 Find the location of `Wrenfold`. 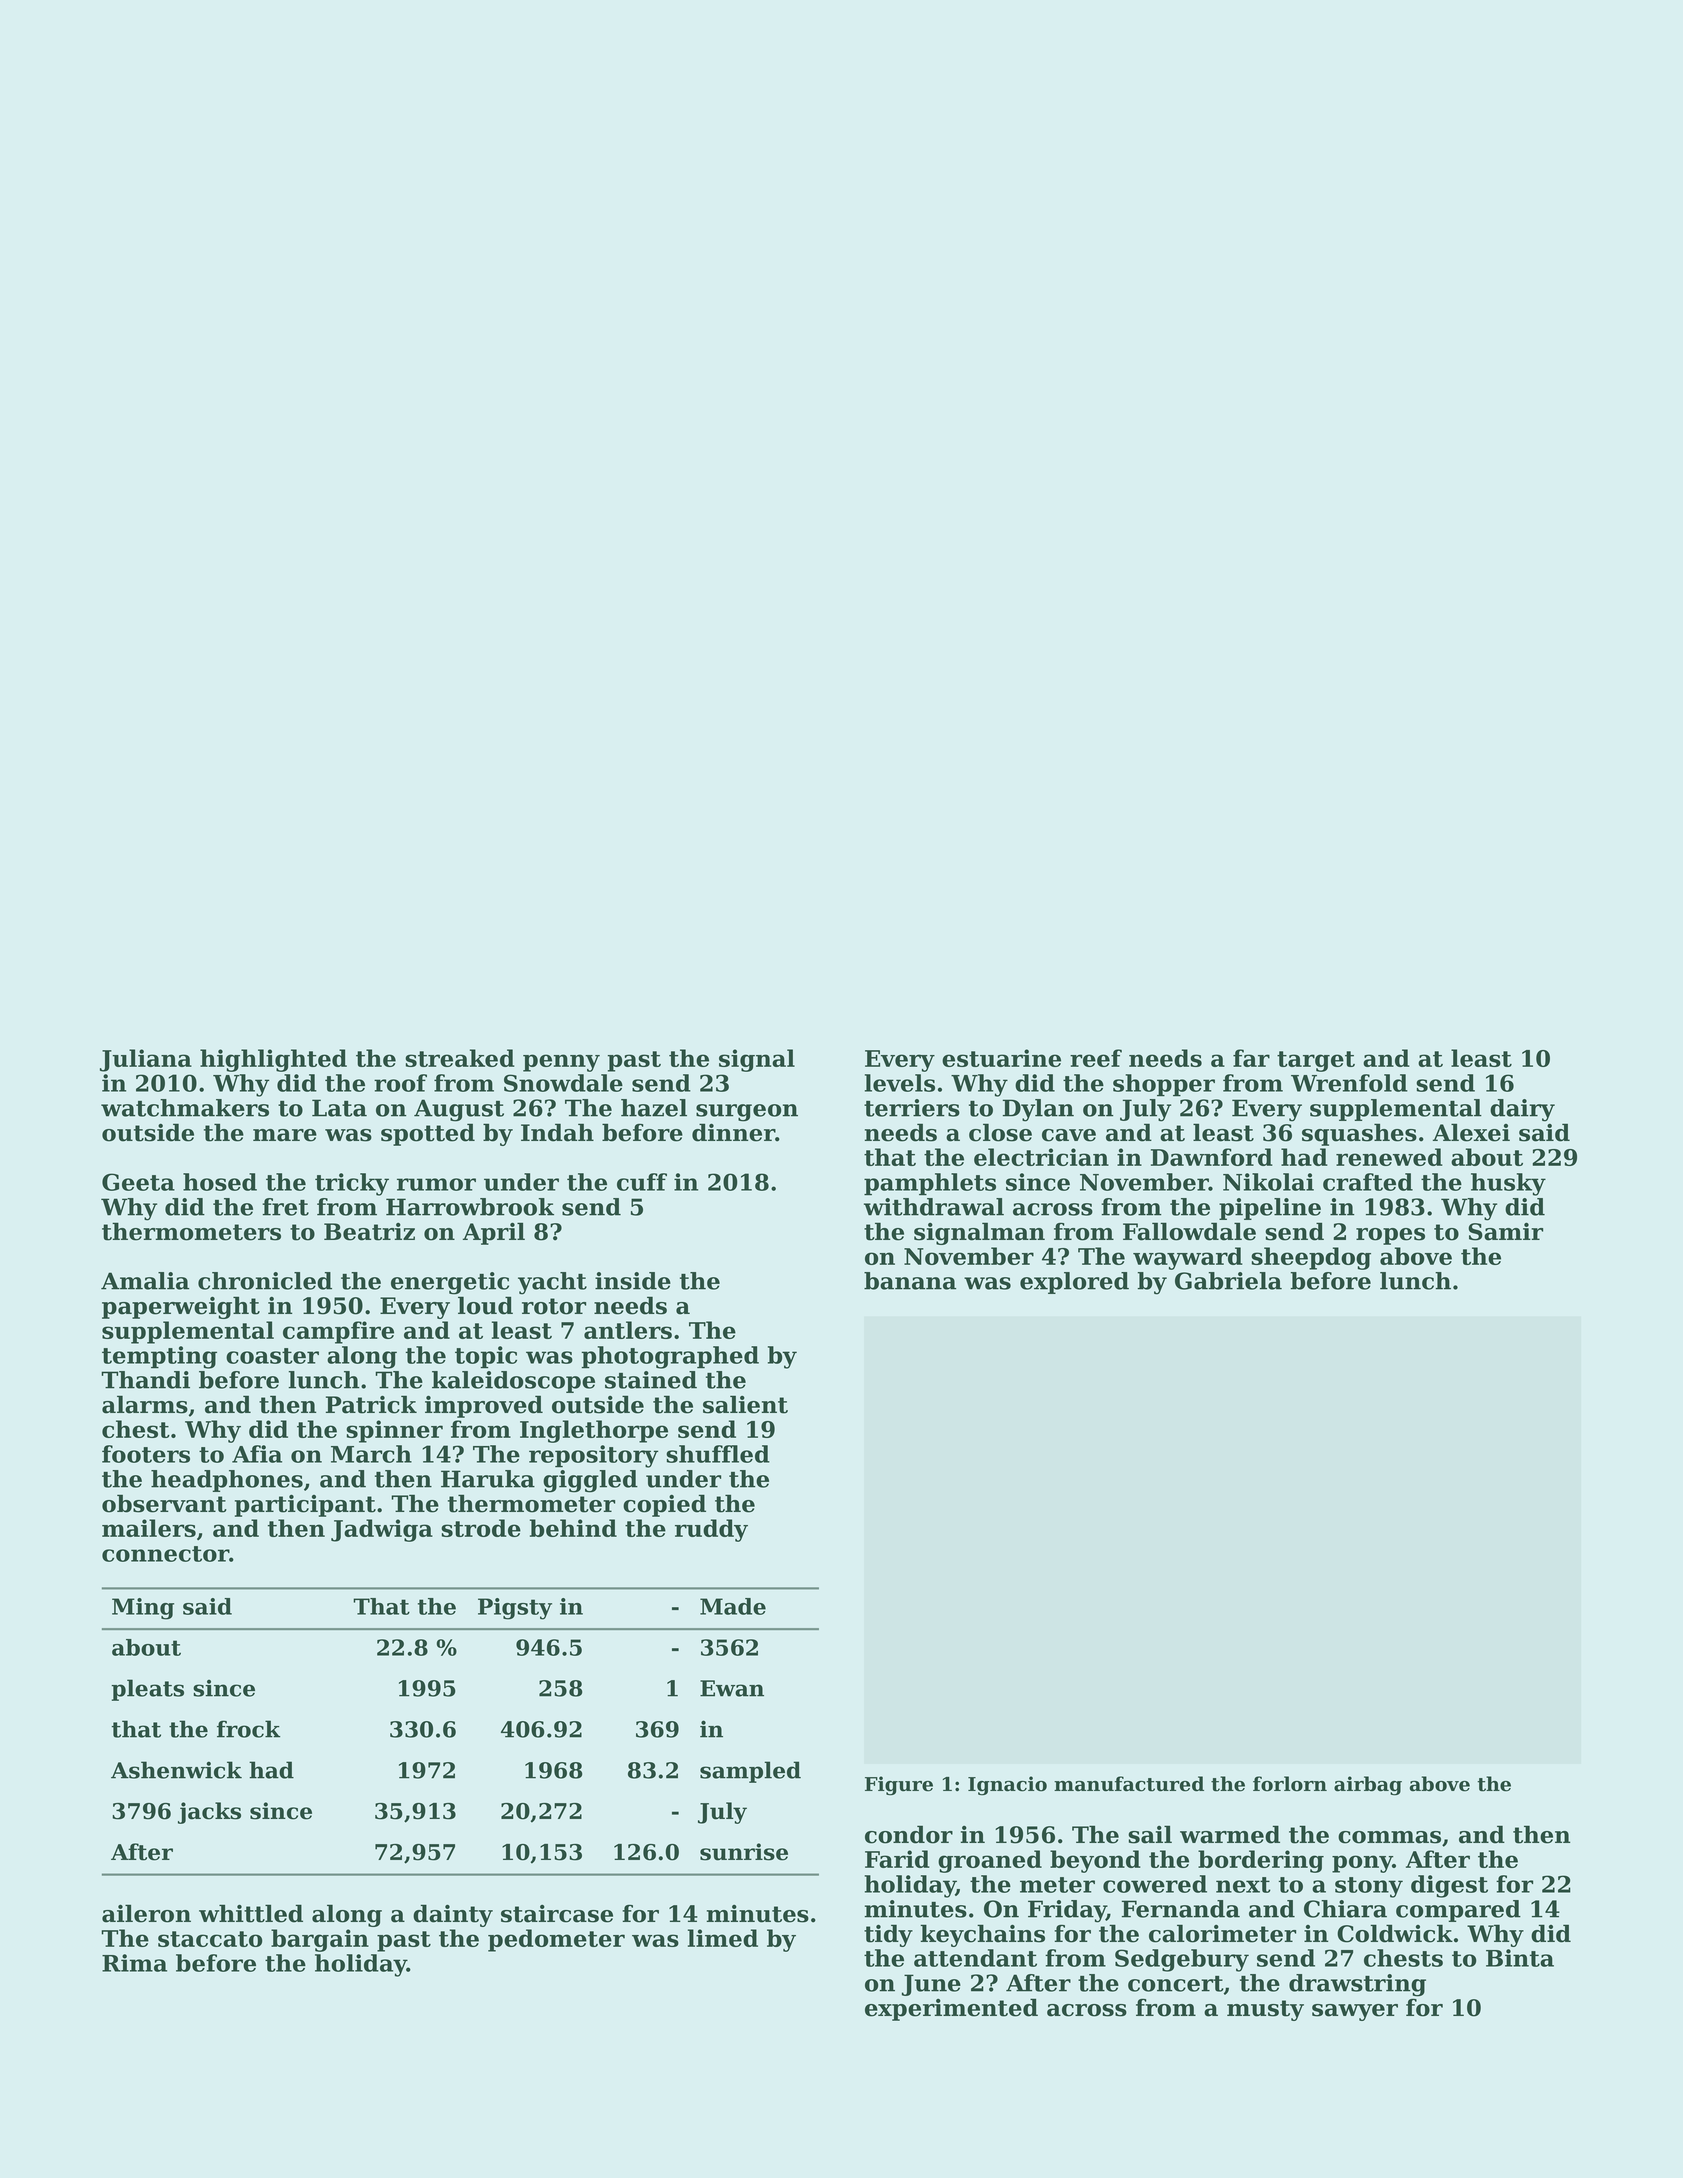

Wrenfold is located at coordinates (1349, 1083).
